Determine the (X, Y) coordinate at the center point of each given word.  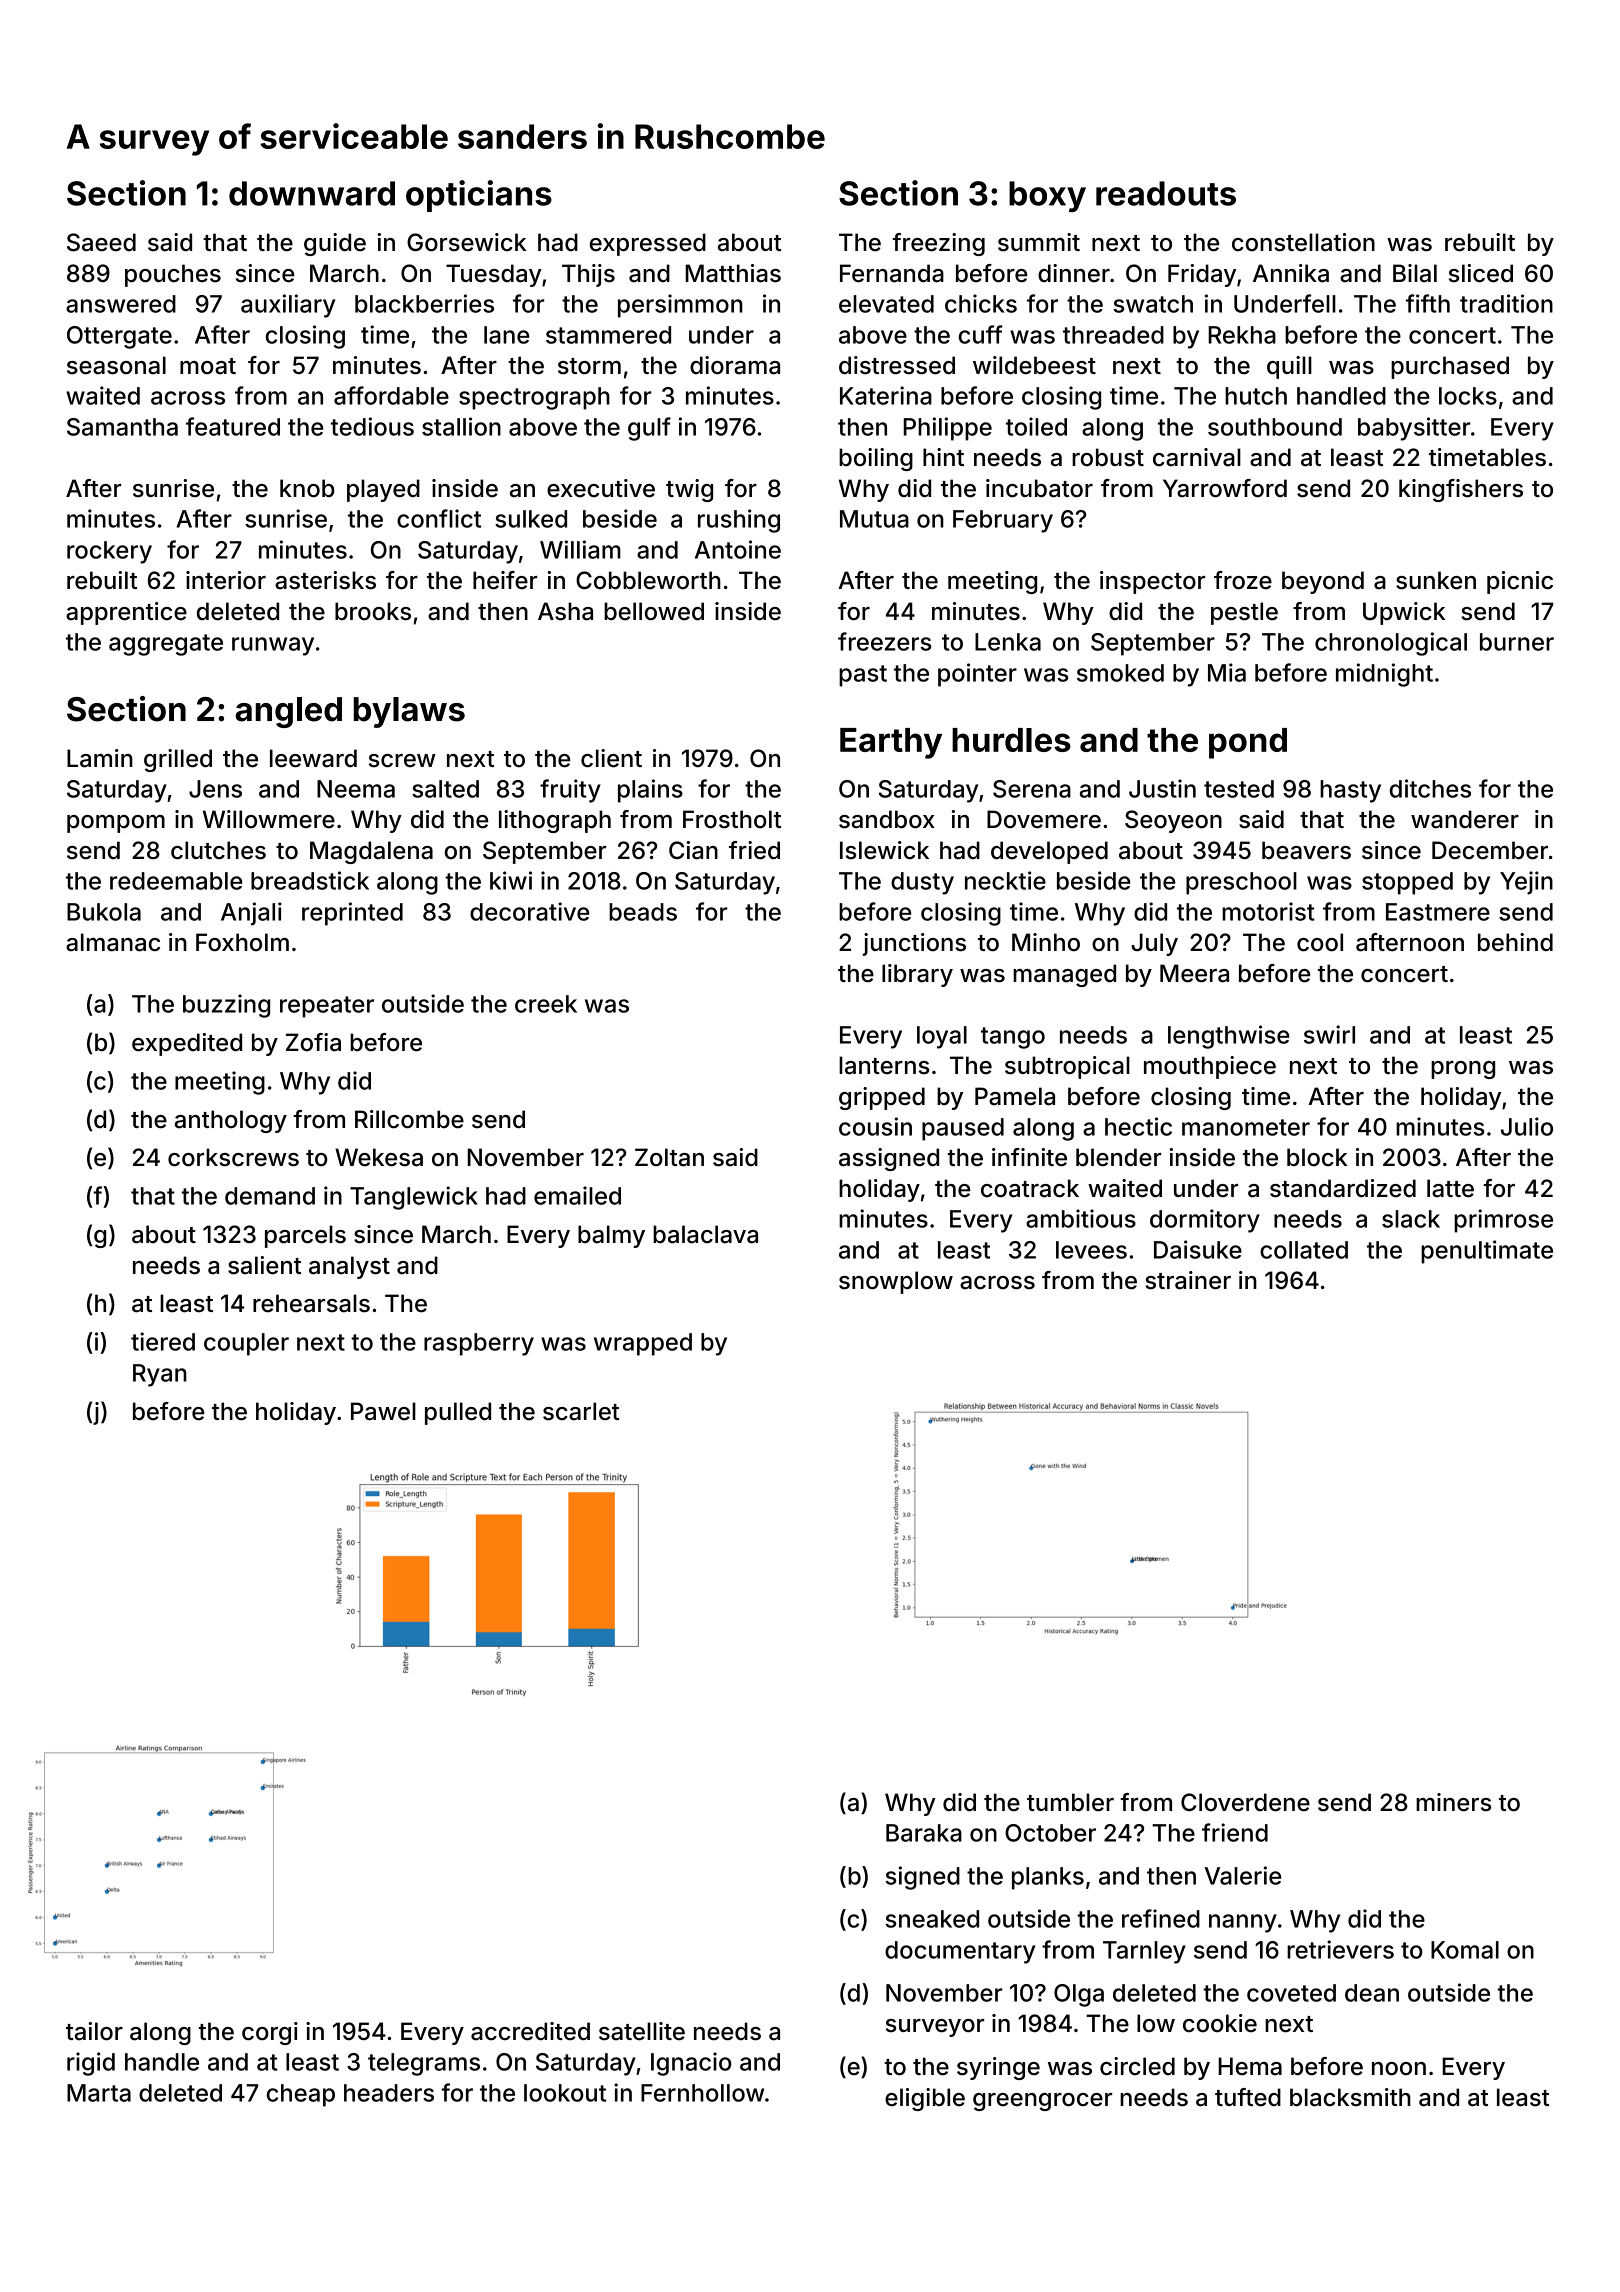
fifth (1428, 303)
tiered (163, 1341)
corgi (270, 2033)
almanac (113, 942)
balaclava (705, 1234)
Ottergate (119, 337)
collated (1304, 1250)
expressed (648, 244)
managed (1064, 975)
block (1317, 1157)
